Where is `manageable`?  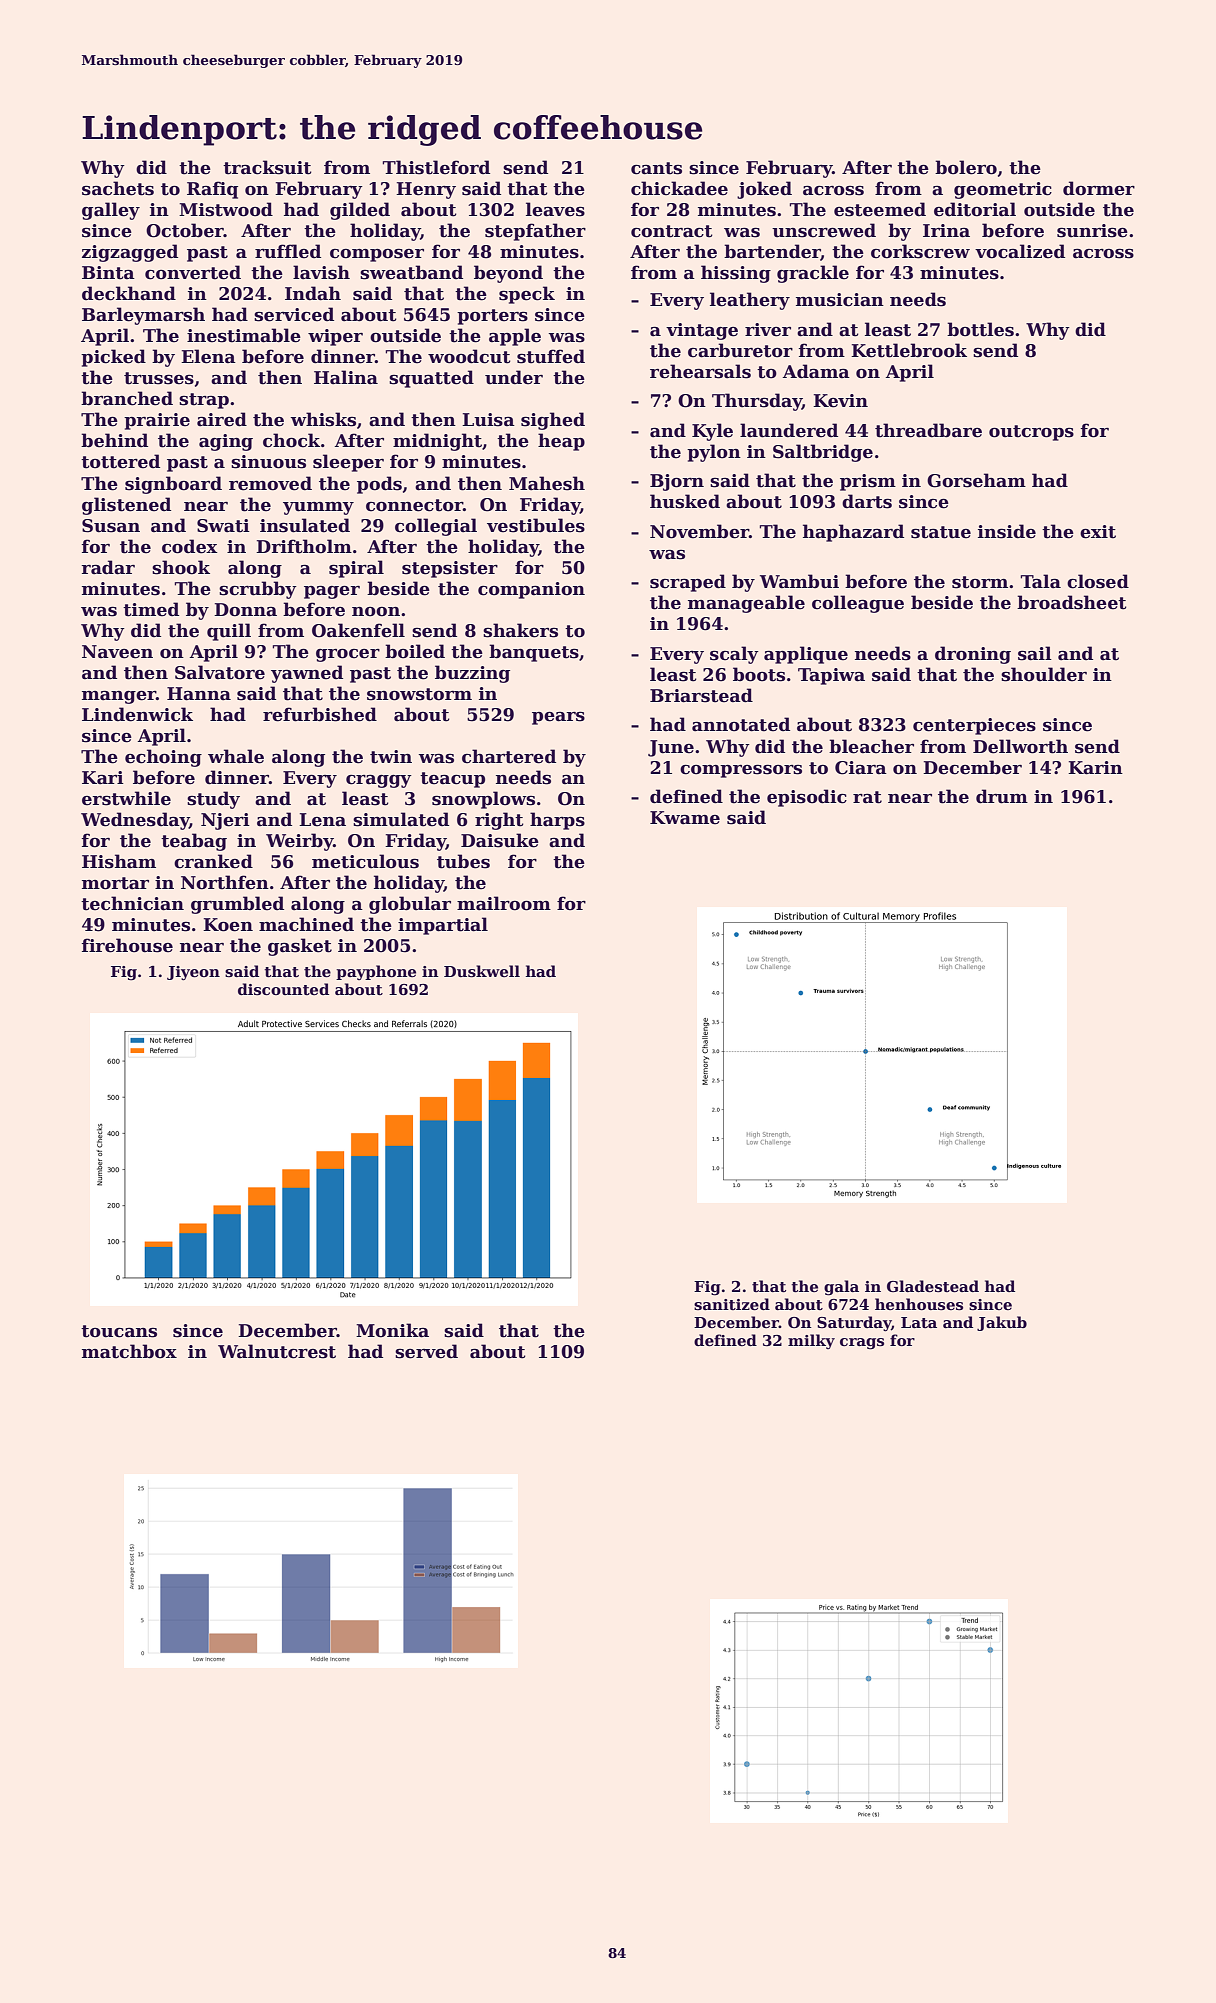
manageable is located at coordinates (746, 604).
